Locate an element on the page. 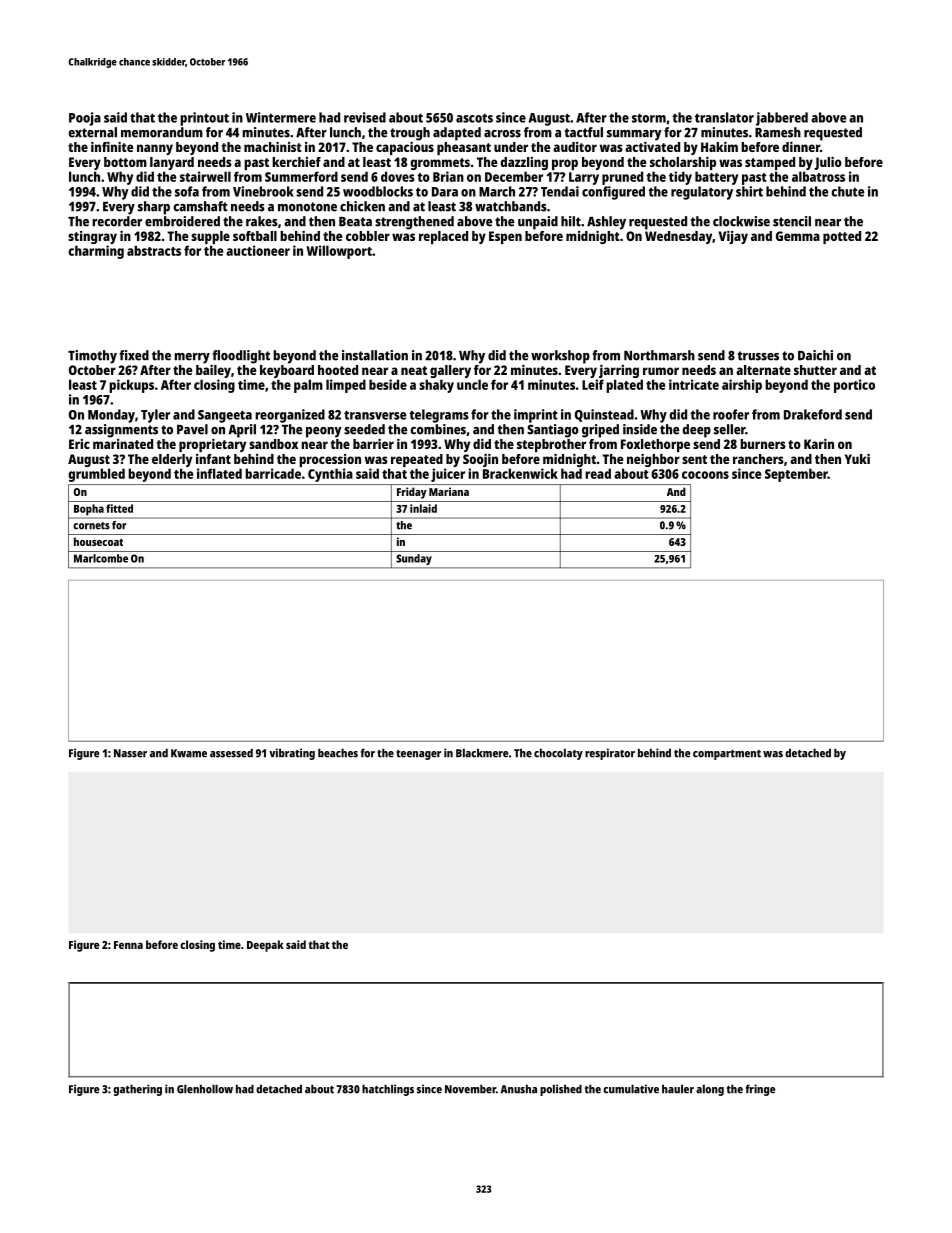 Image resolution: width=952 pixels, height=1233 pixels. Glenhollow is located at coordinates (205, 1089).
